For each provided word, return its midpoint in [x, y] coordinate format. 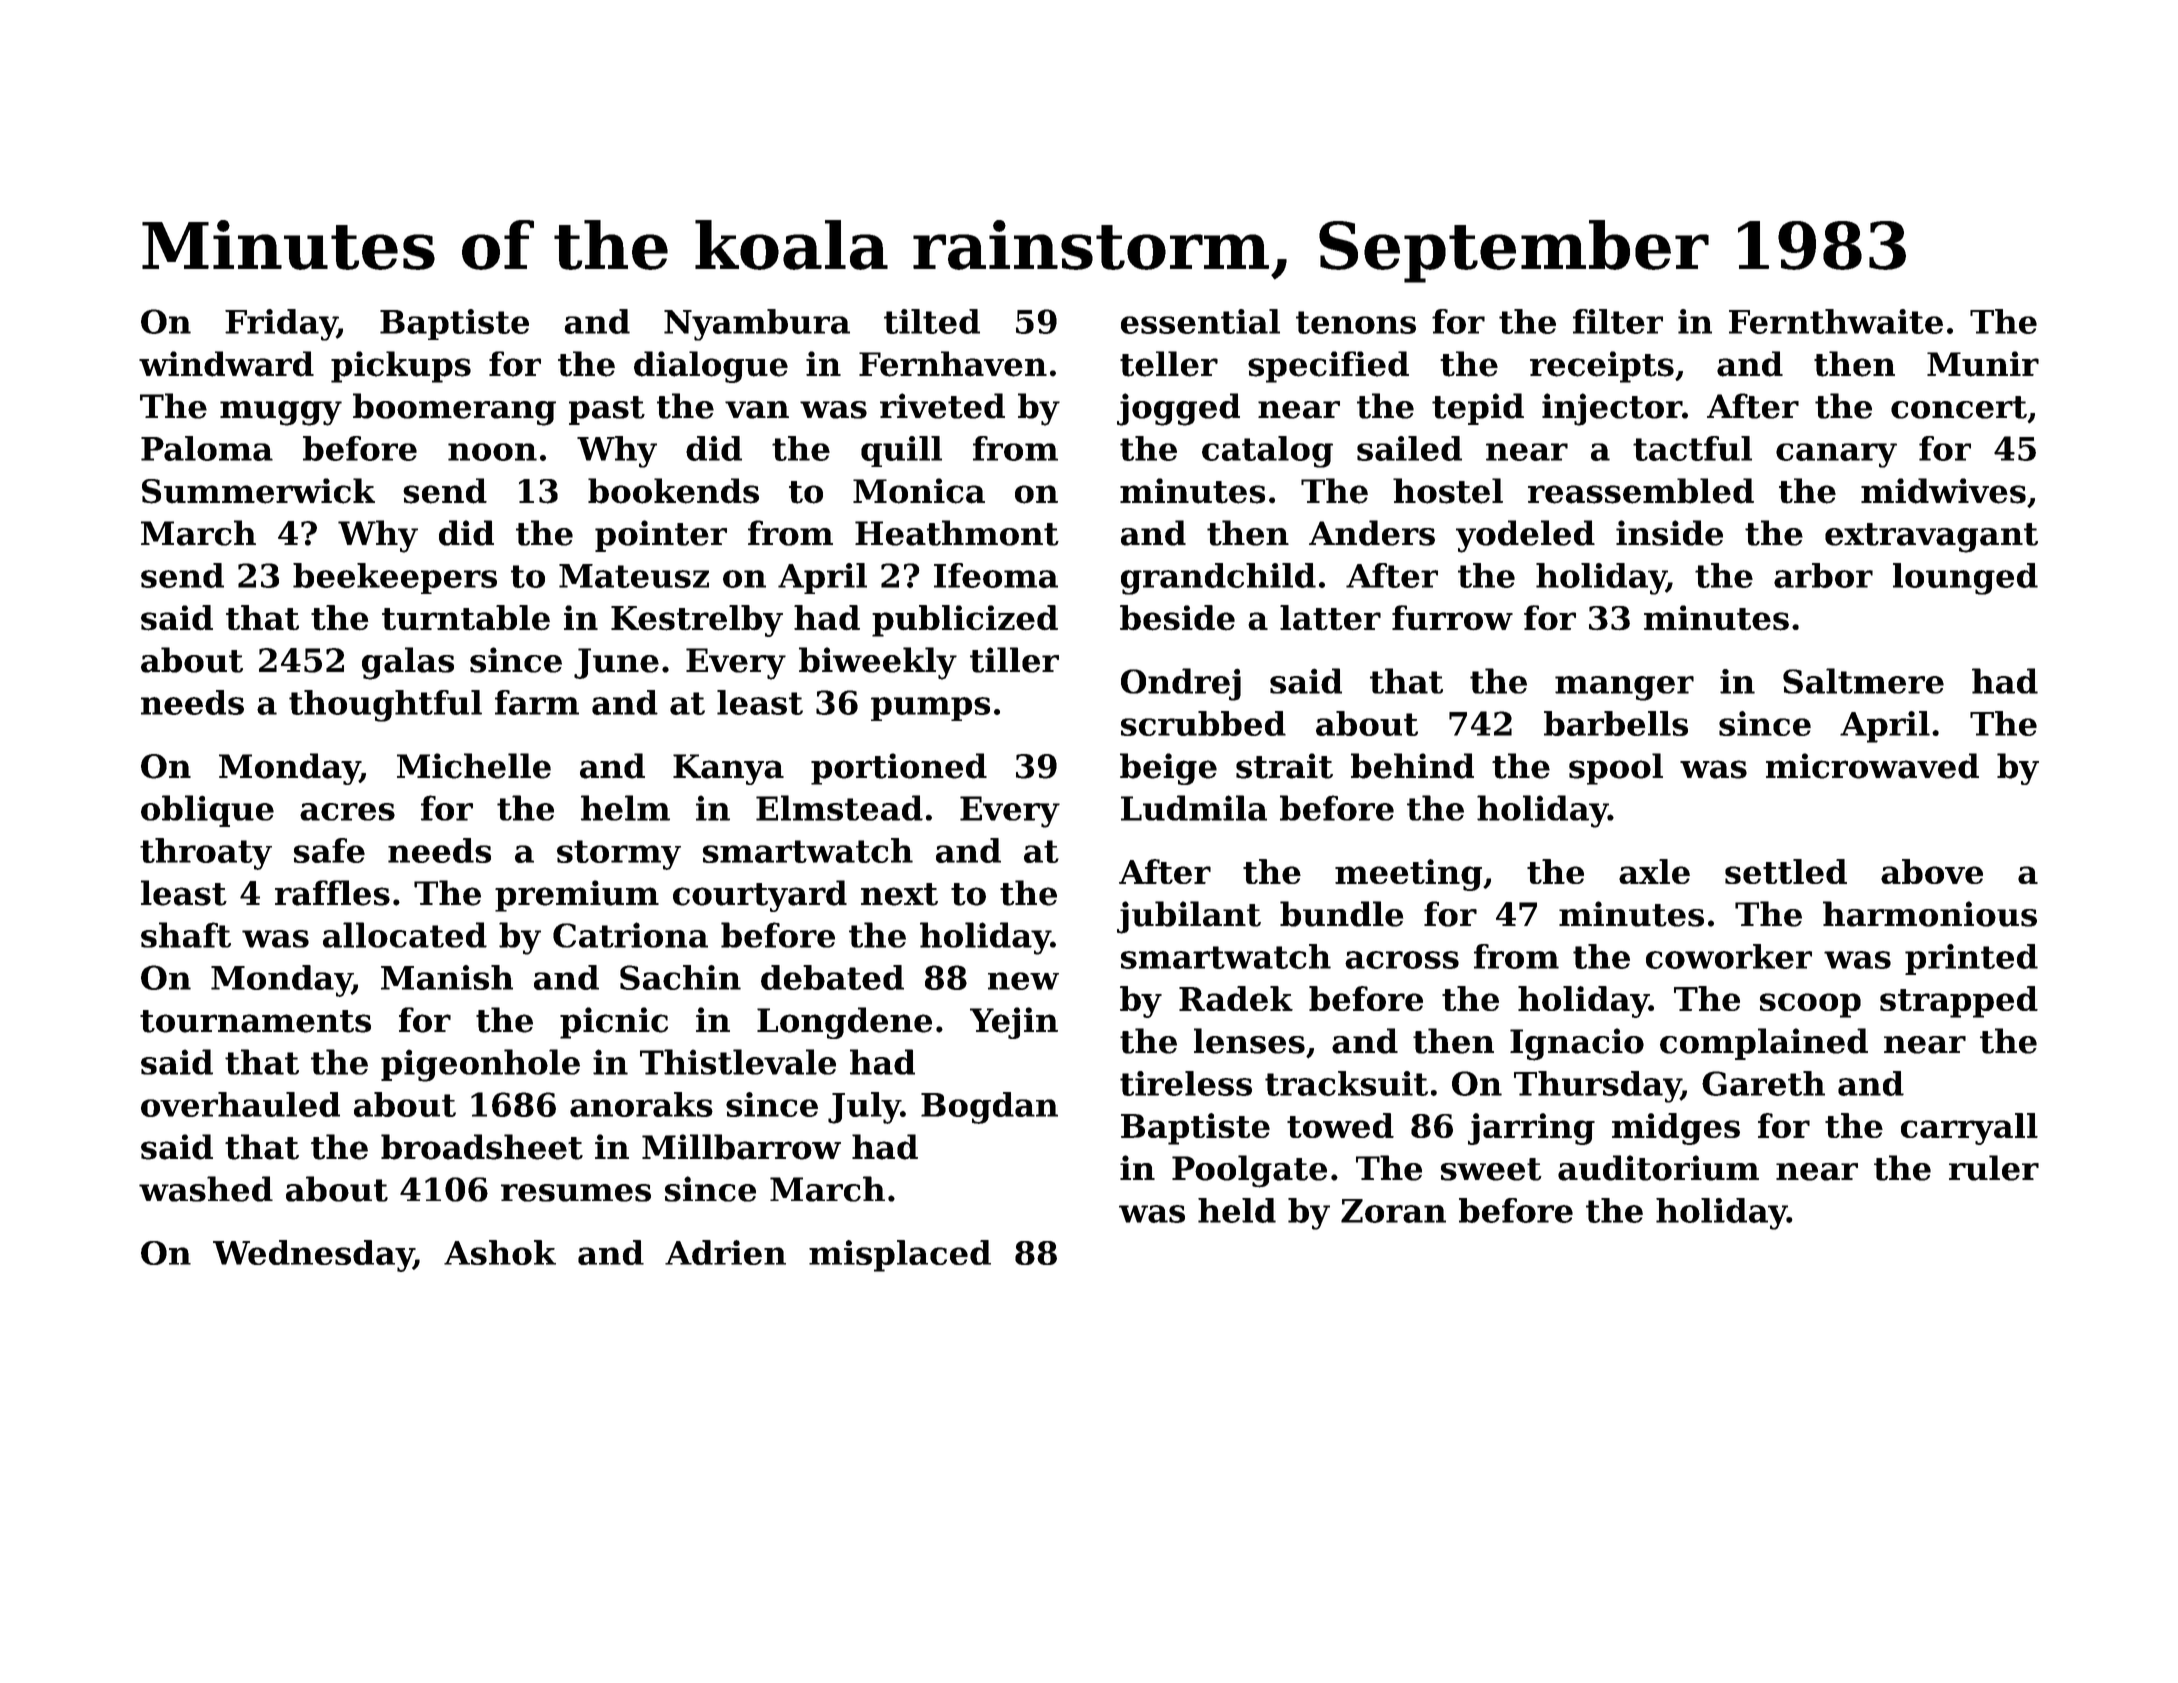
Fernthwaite [1836, 321]
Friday [281, 325]
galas [408, 663]
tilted [932, 321]
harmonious [1930, 914]
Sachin [680, 977]
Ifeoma [996, 575]
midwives [1943, 491]
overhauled [240, 1104]
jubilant [1189, 917]
